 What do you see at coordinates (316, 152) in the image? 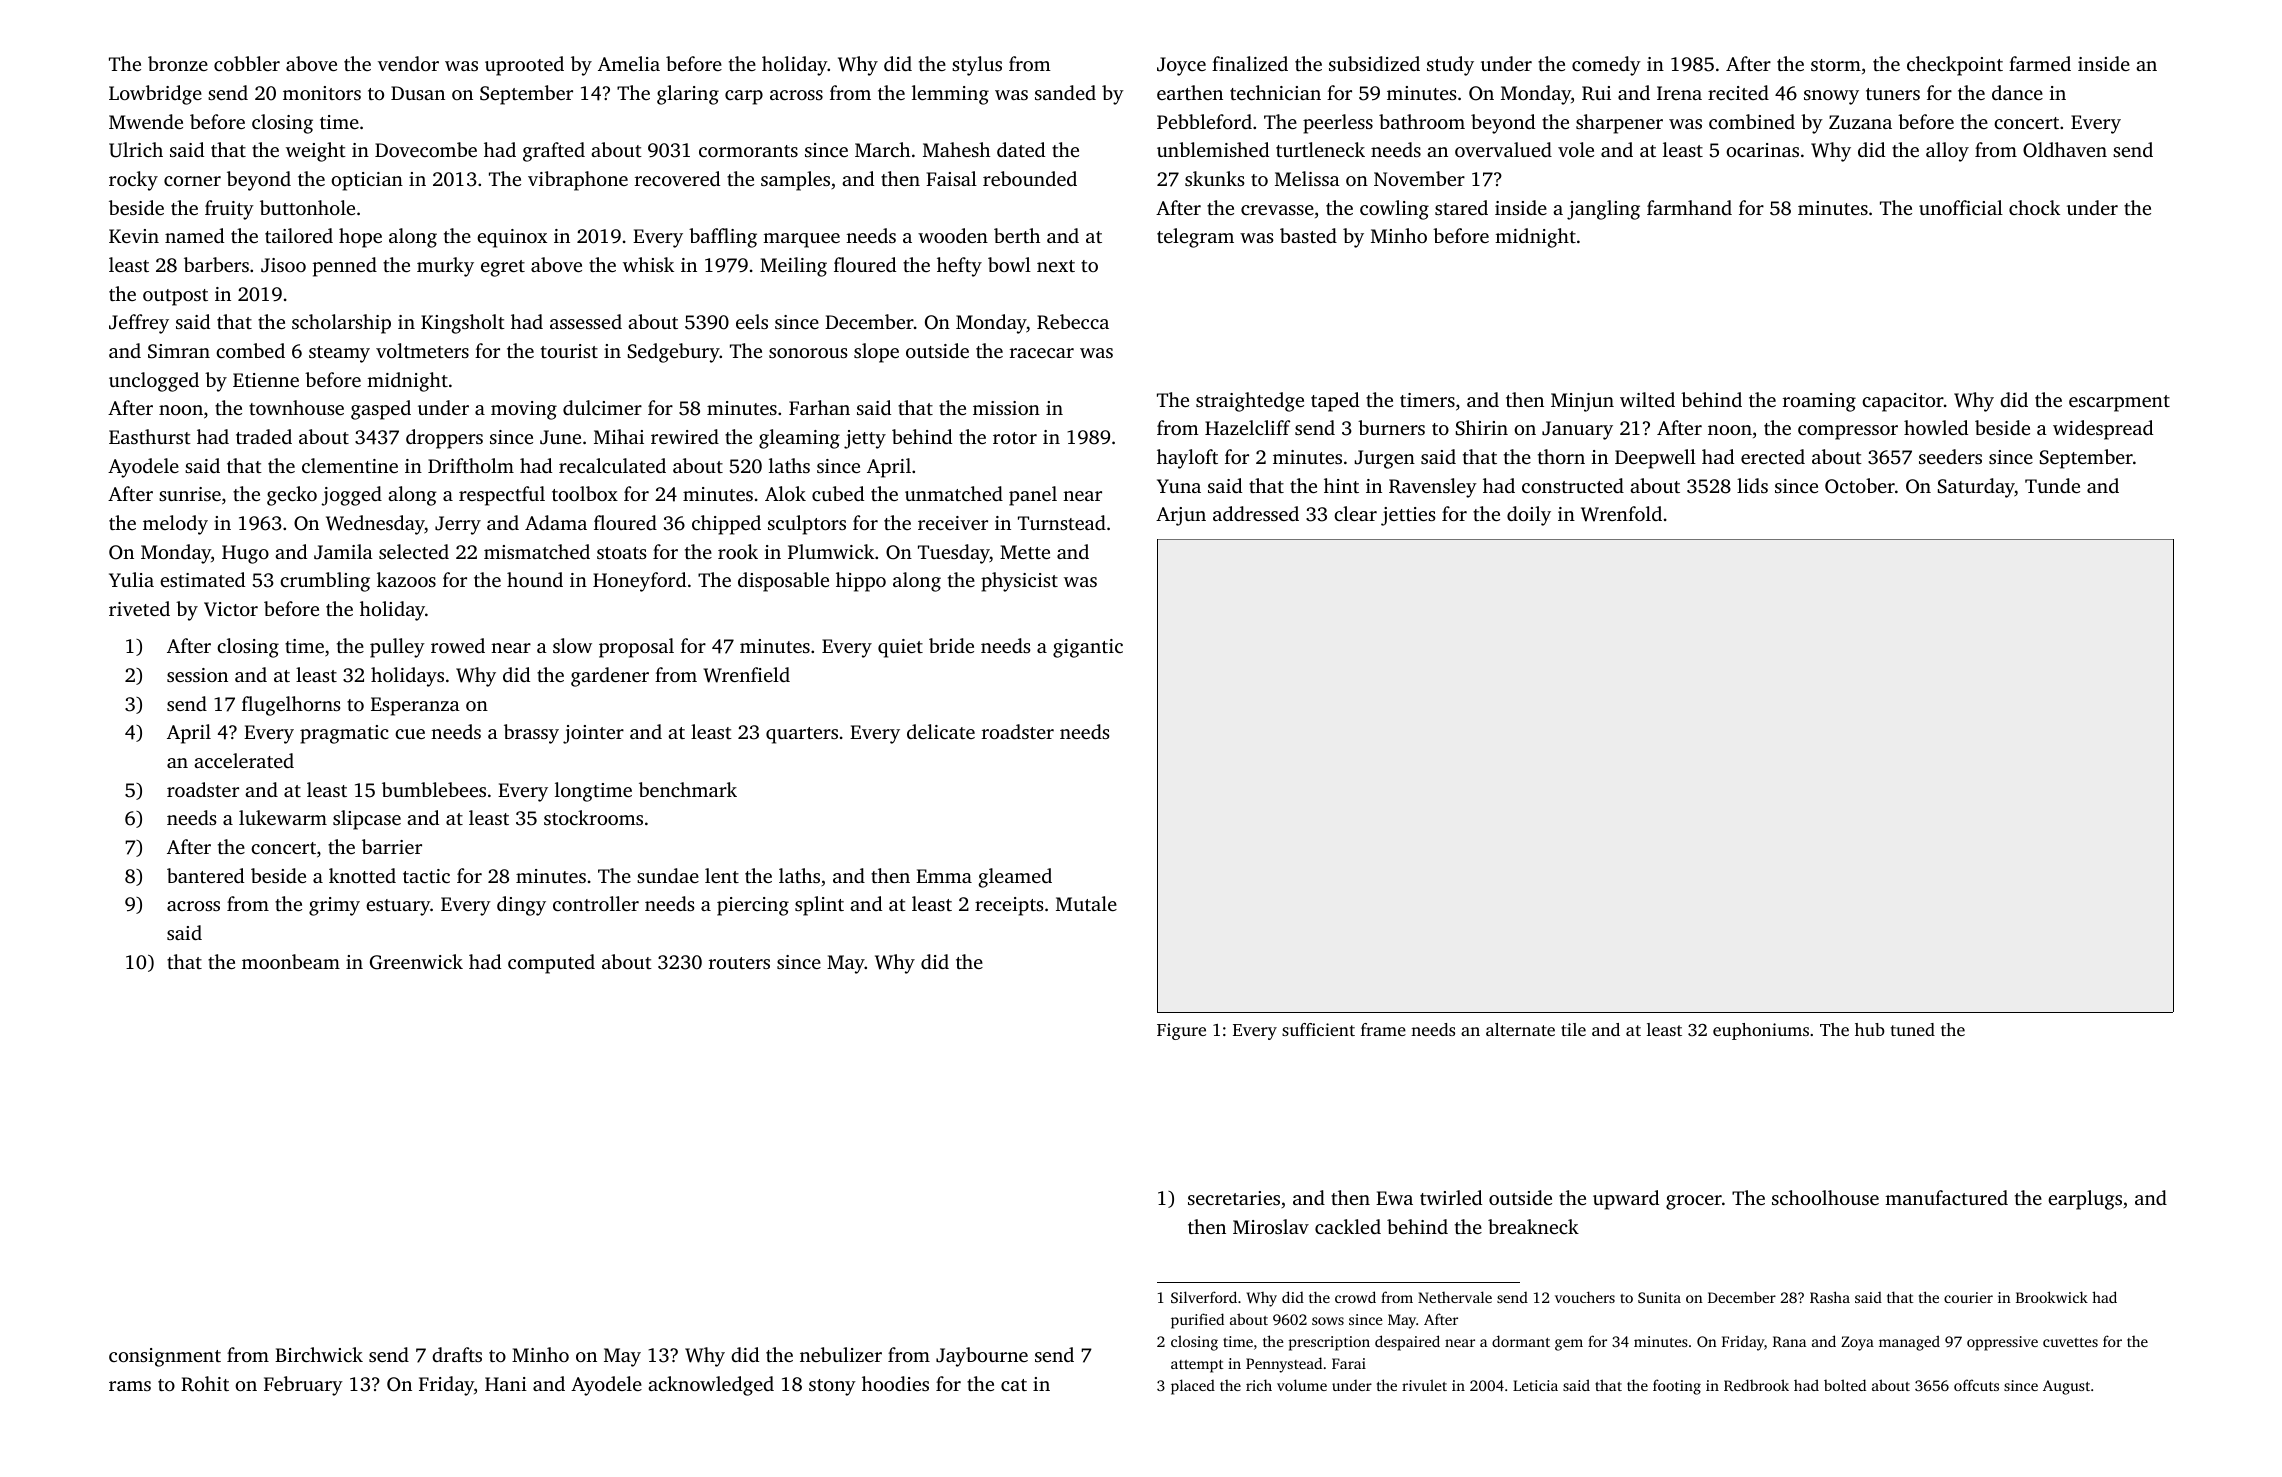
I see `weight` at bounding box center [316, 152].
